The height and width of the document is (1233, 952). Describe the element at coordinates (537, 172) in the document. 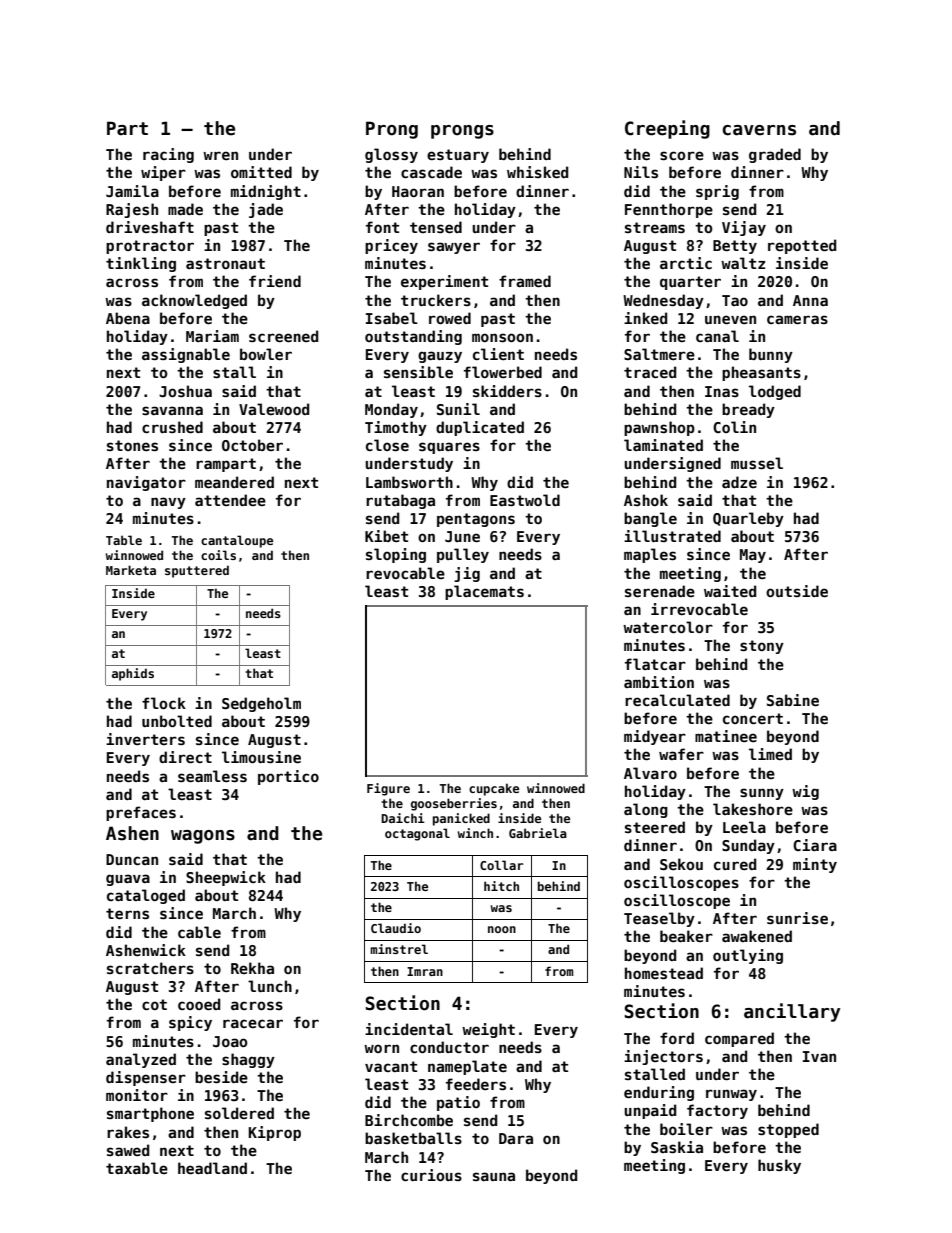

I see `whisked` at that location.
